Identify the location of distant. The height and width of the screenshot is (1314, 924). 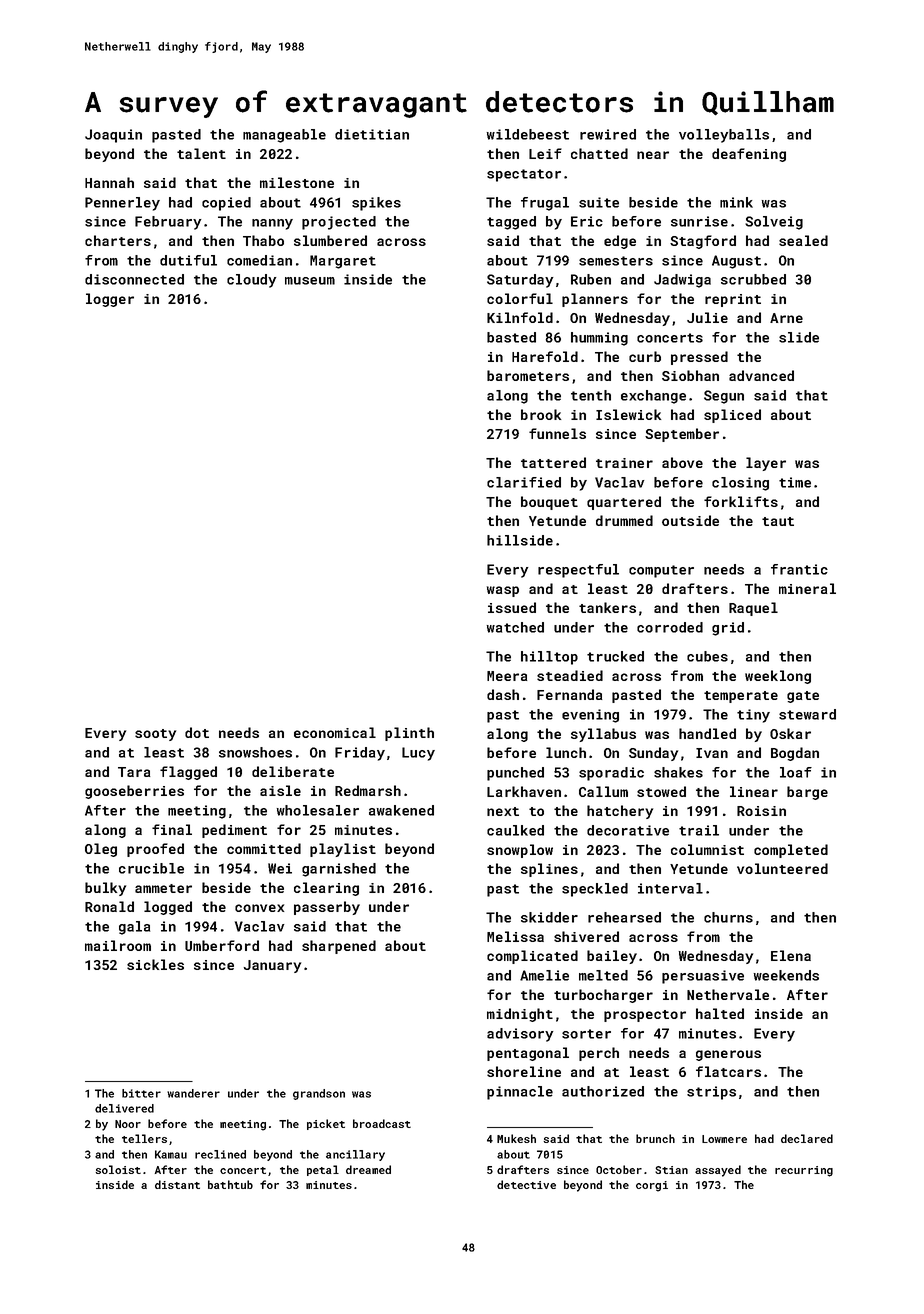
(177, 1184).
